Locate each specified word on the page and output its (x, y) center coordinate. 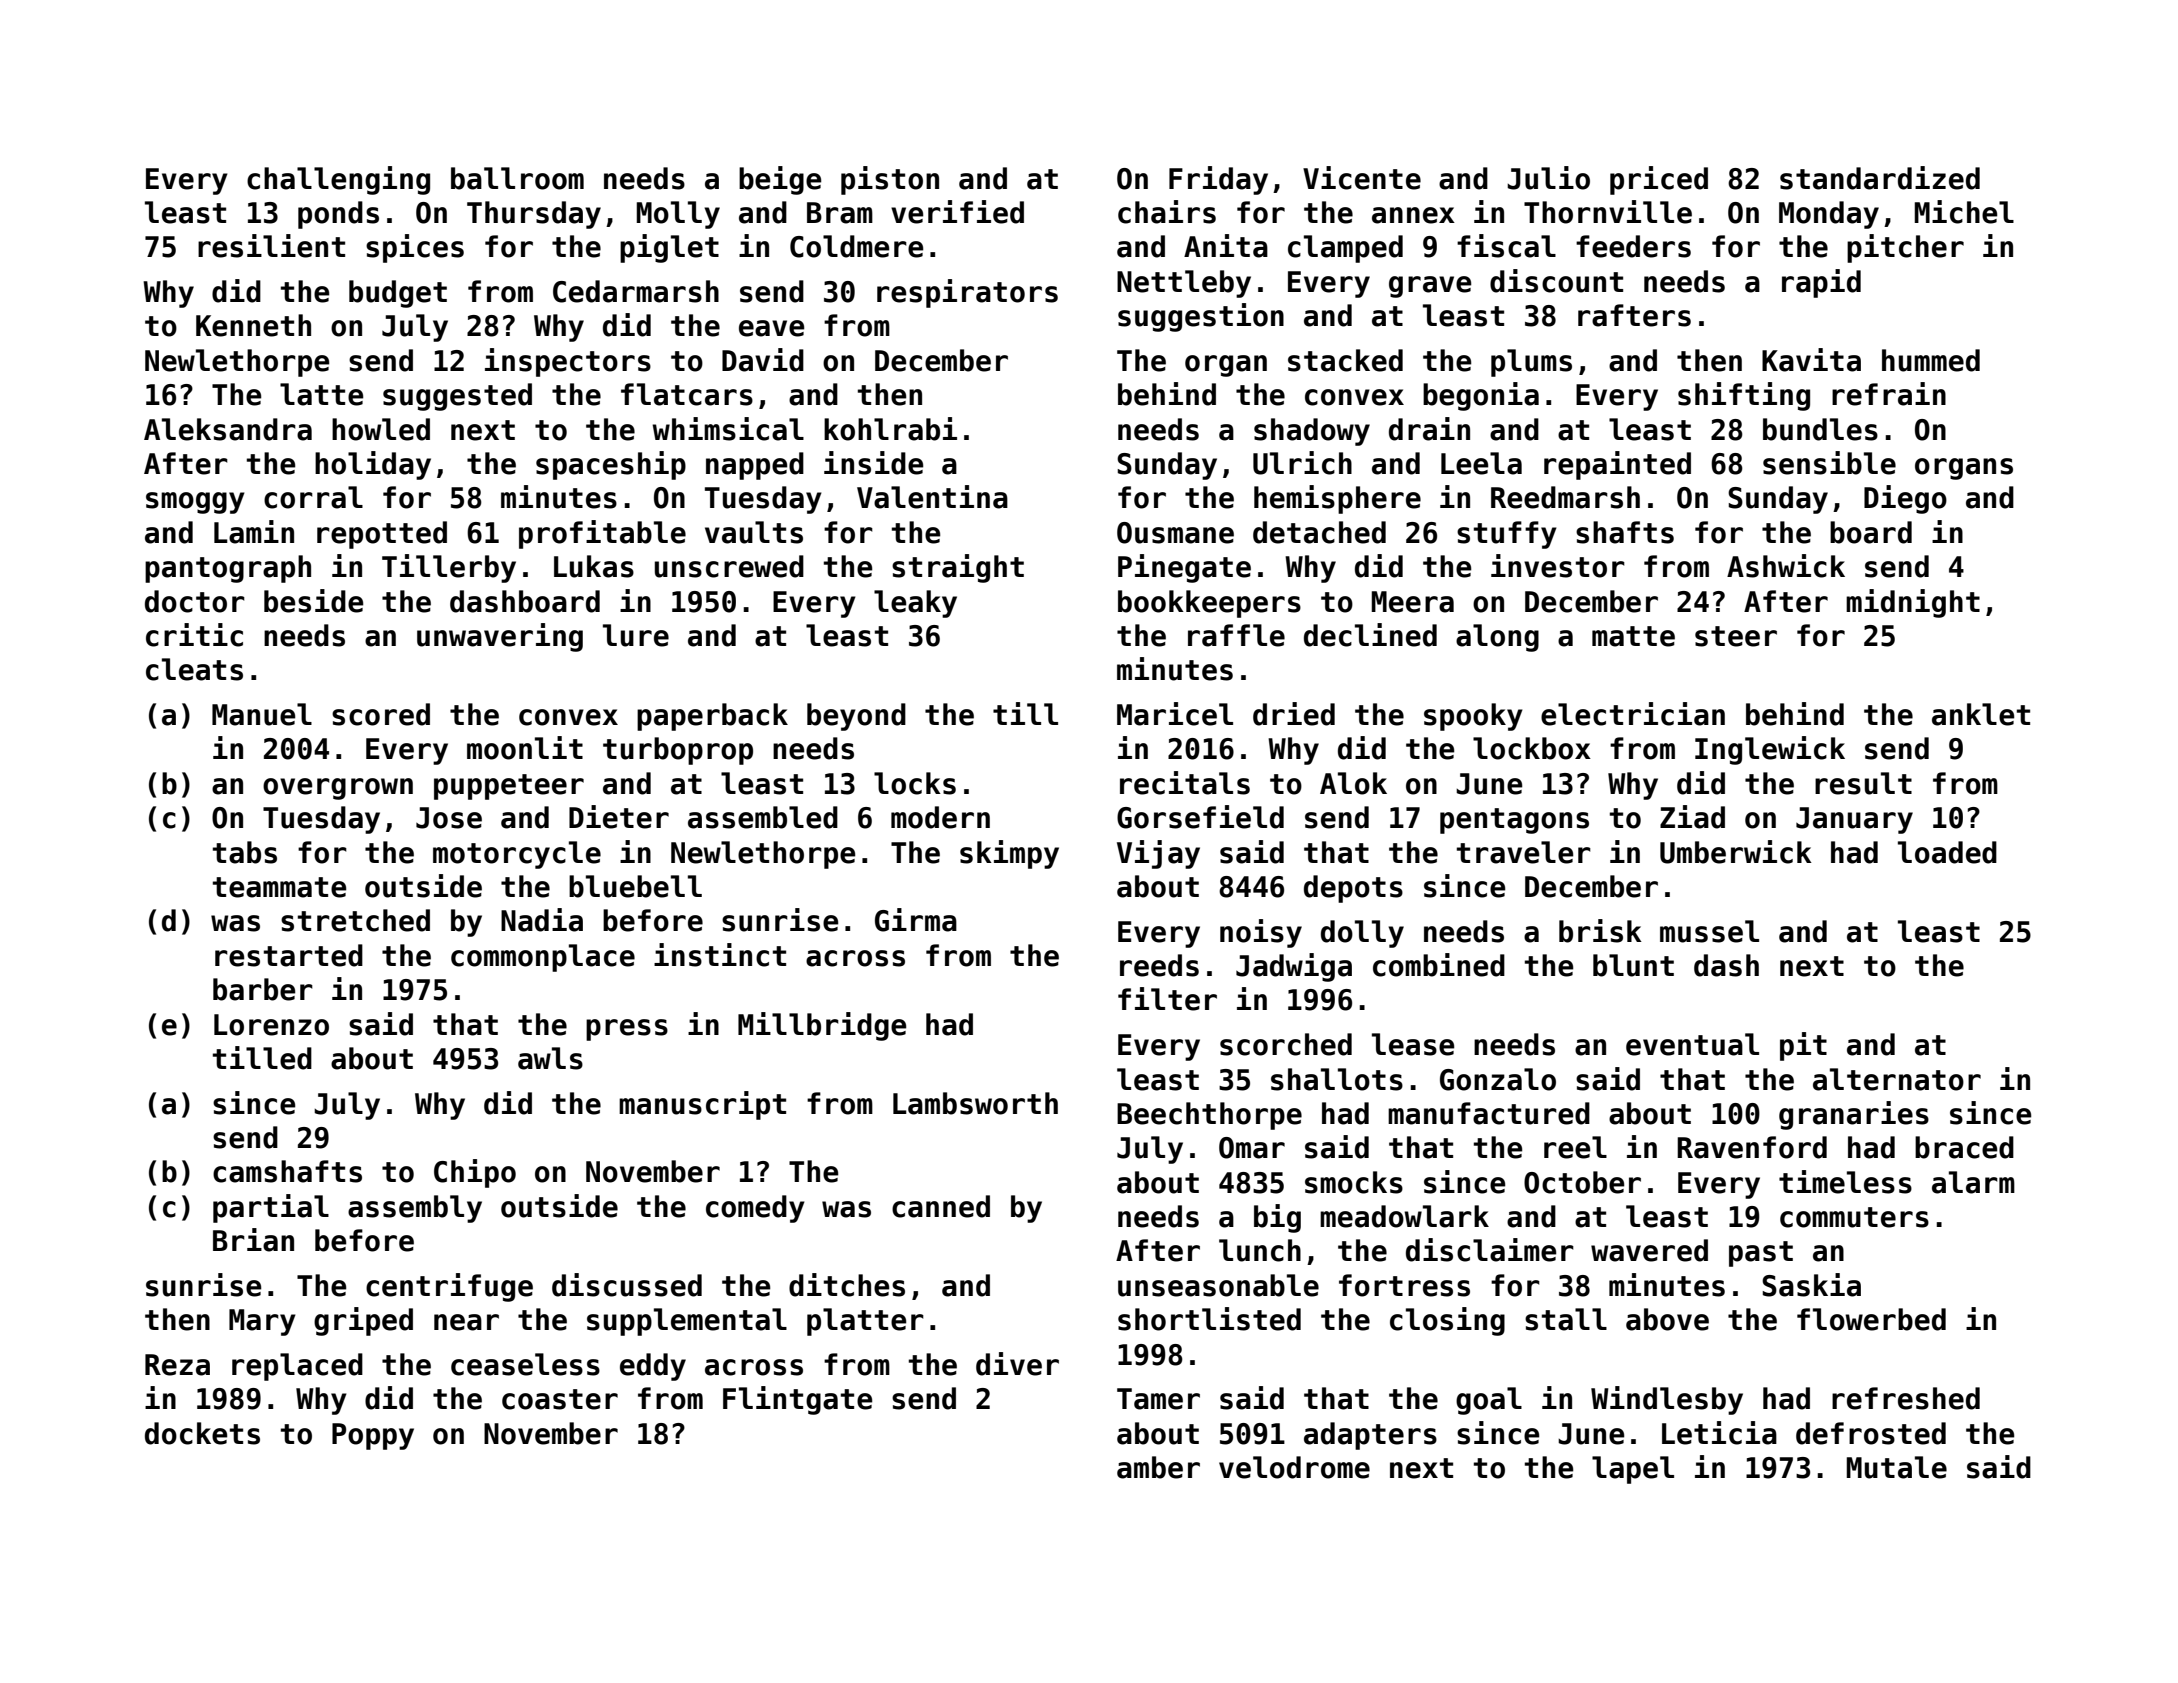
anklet (1981, 714)
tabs (245, 852)
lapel (1633, 1470)
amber (1158, 1467)
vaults (754, 532)
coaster (560, 1399)
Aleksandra (228, 429)
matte (1633, 636)
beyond (856, 717)
